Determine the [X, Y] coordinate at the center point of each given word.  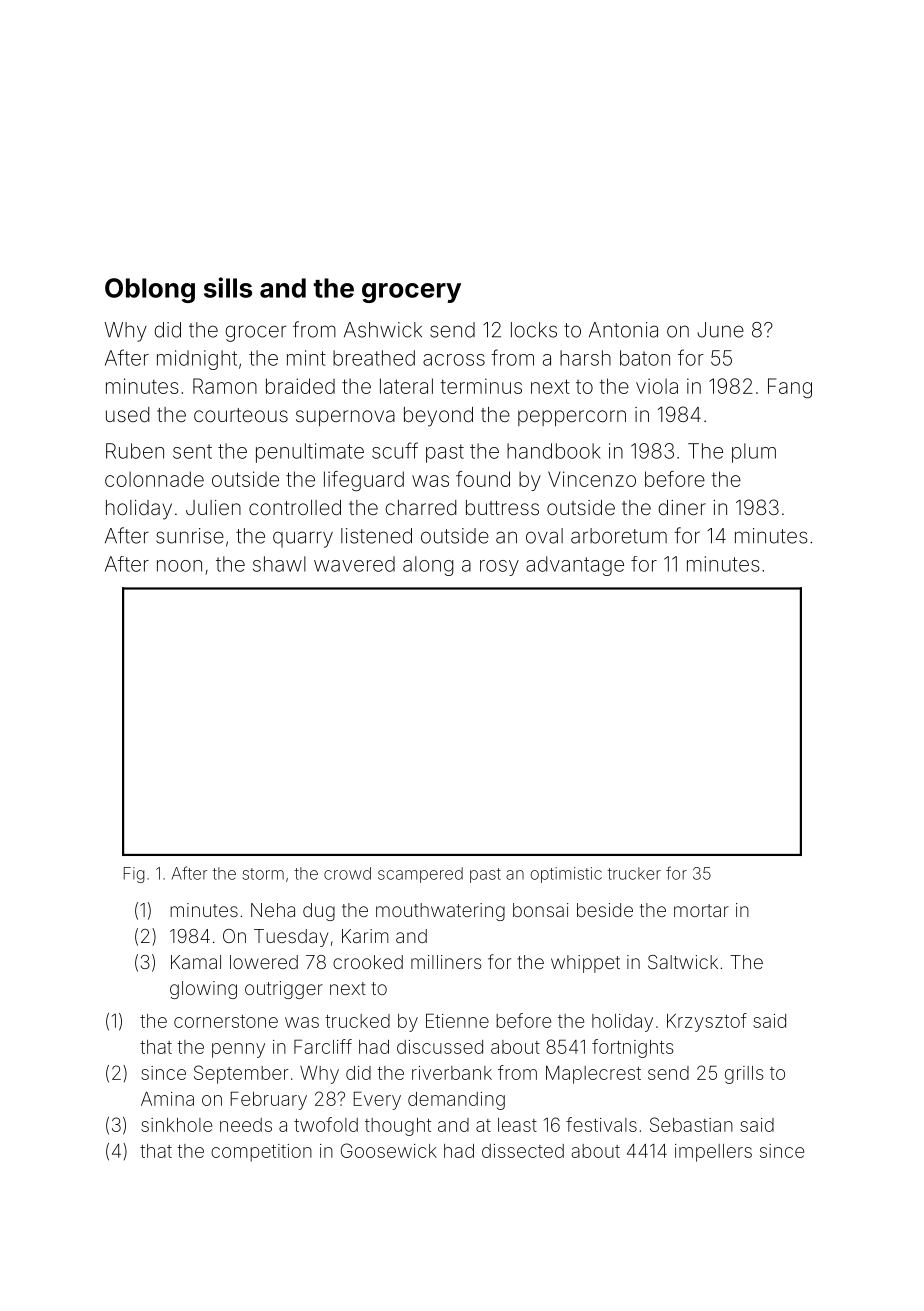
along [428, 566]
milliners [446, 962]
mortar [701, 910]
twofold [326, 1124]
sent [192, 451]
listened [376, 536]
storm [263, 874]
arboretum [619, 536]
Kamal [196, 962]
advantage [575, 566]
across [454, 360]
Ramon [225, 386]
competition [261, 1153]
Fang [790, 388]
